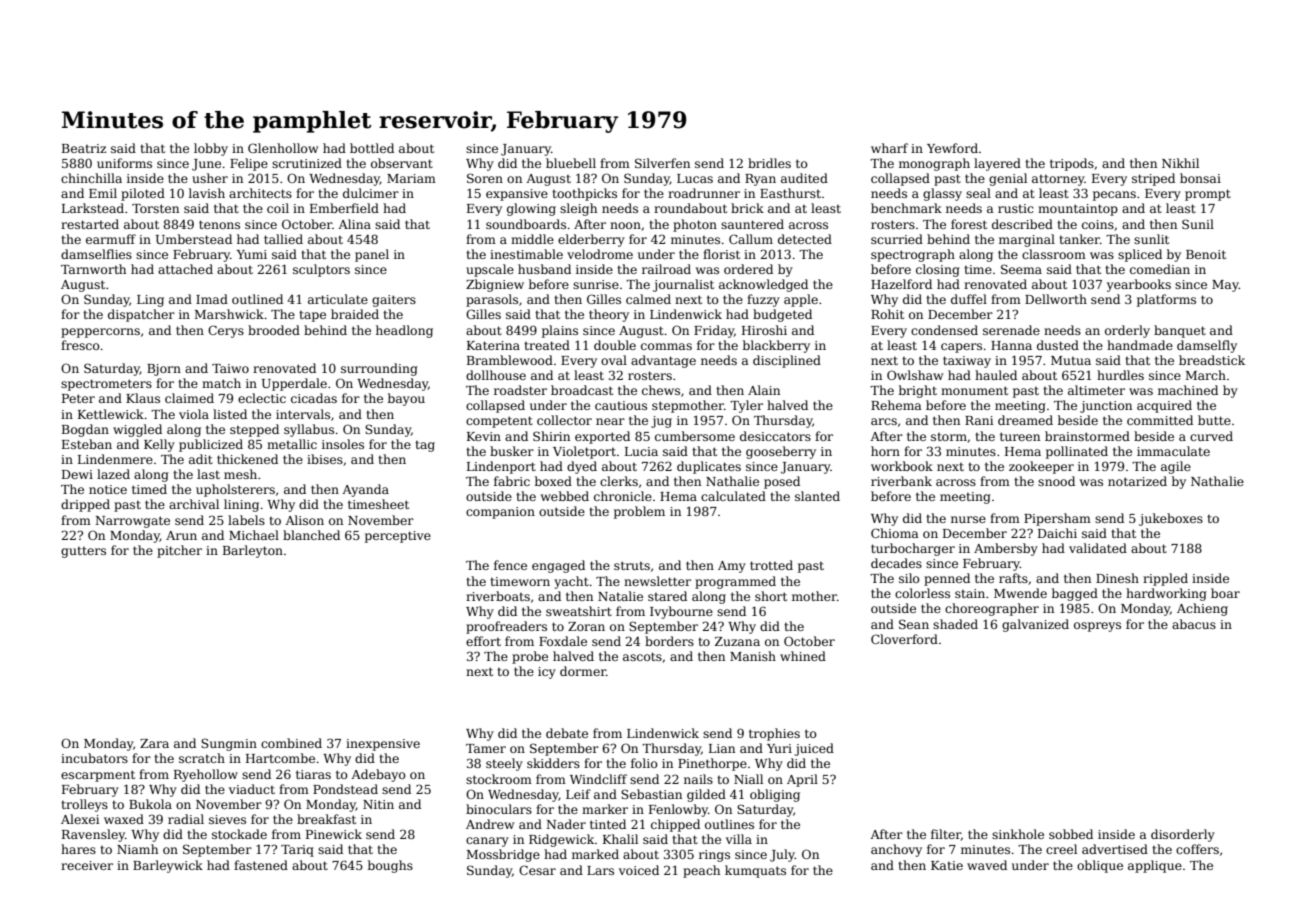 This screenshot has height=924, width=1308. What do you see at coordinates (372, 148) in the screenshot?
I see `bottled` at bounding box center [372, 148].
